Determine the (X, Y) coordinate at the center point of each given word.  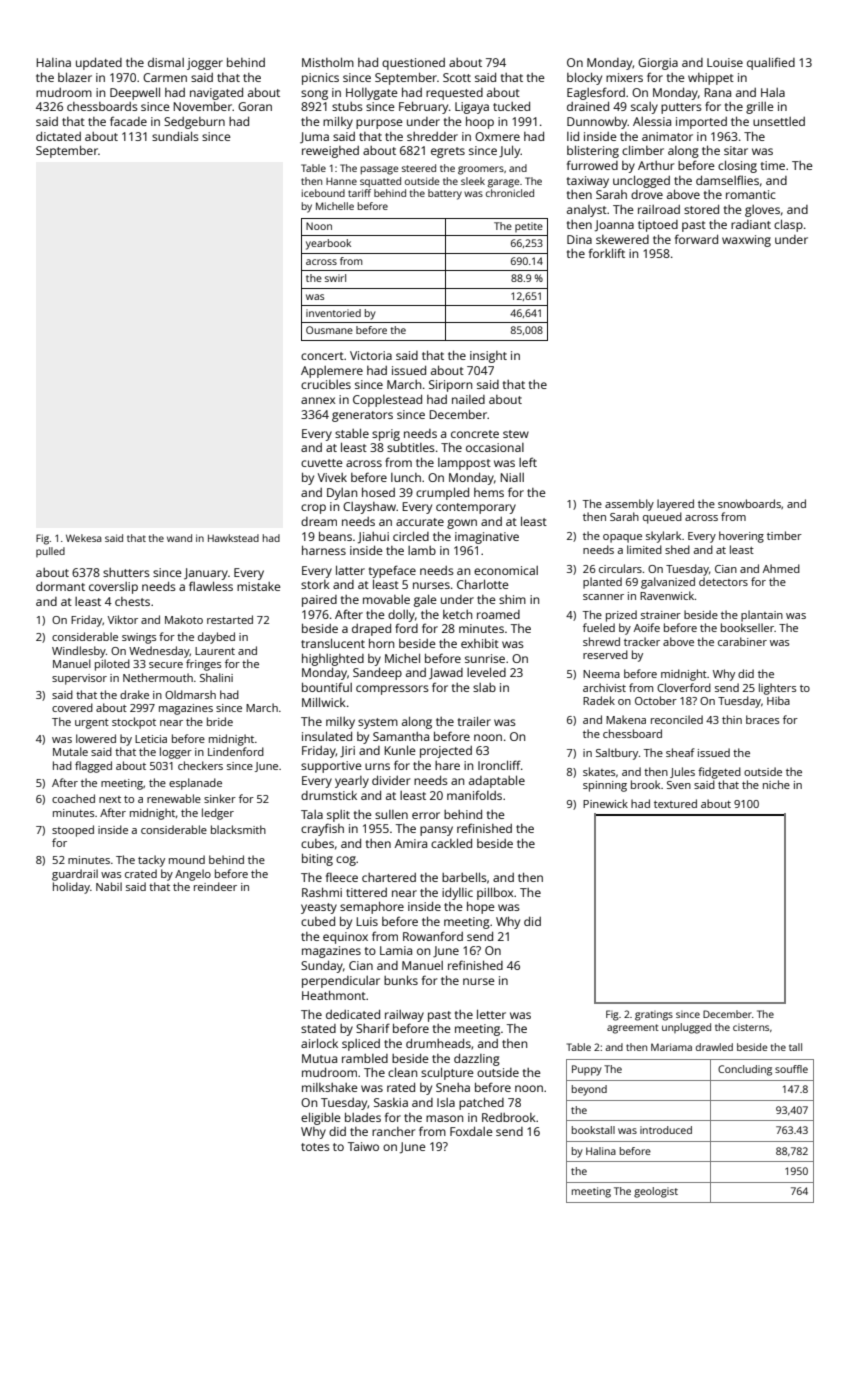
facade (128, 121)
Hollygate (372, 94)
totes (315, 1147)
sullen (391, 814)
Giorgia (658, 64)
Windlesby (79, 652)
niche (776, 784)
